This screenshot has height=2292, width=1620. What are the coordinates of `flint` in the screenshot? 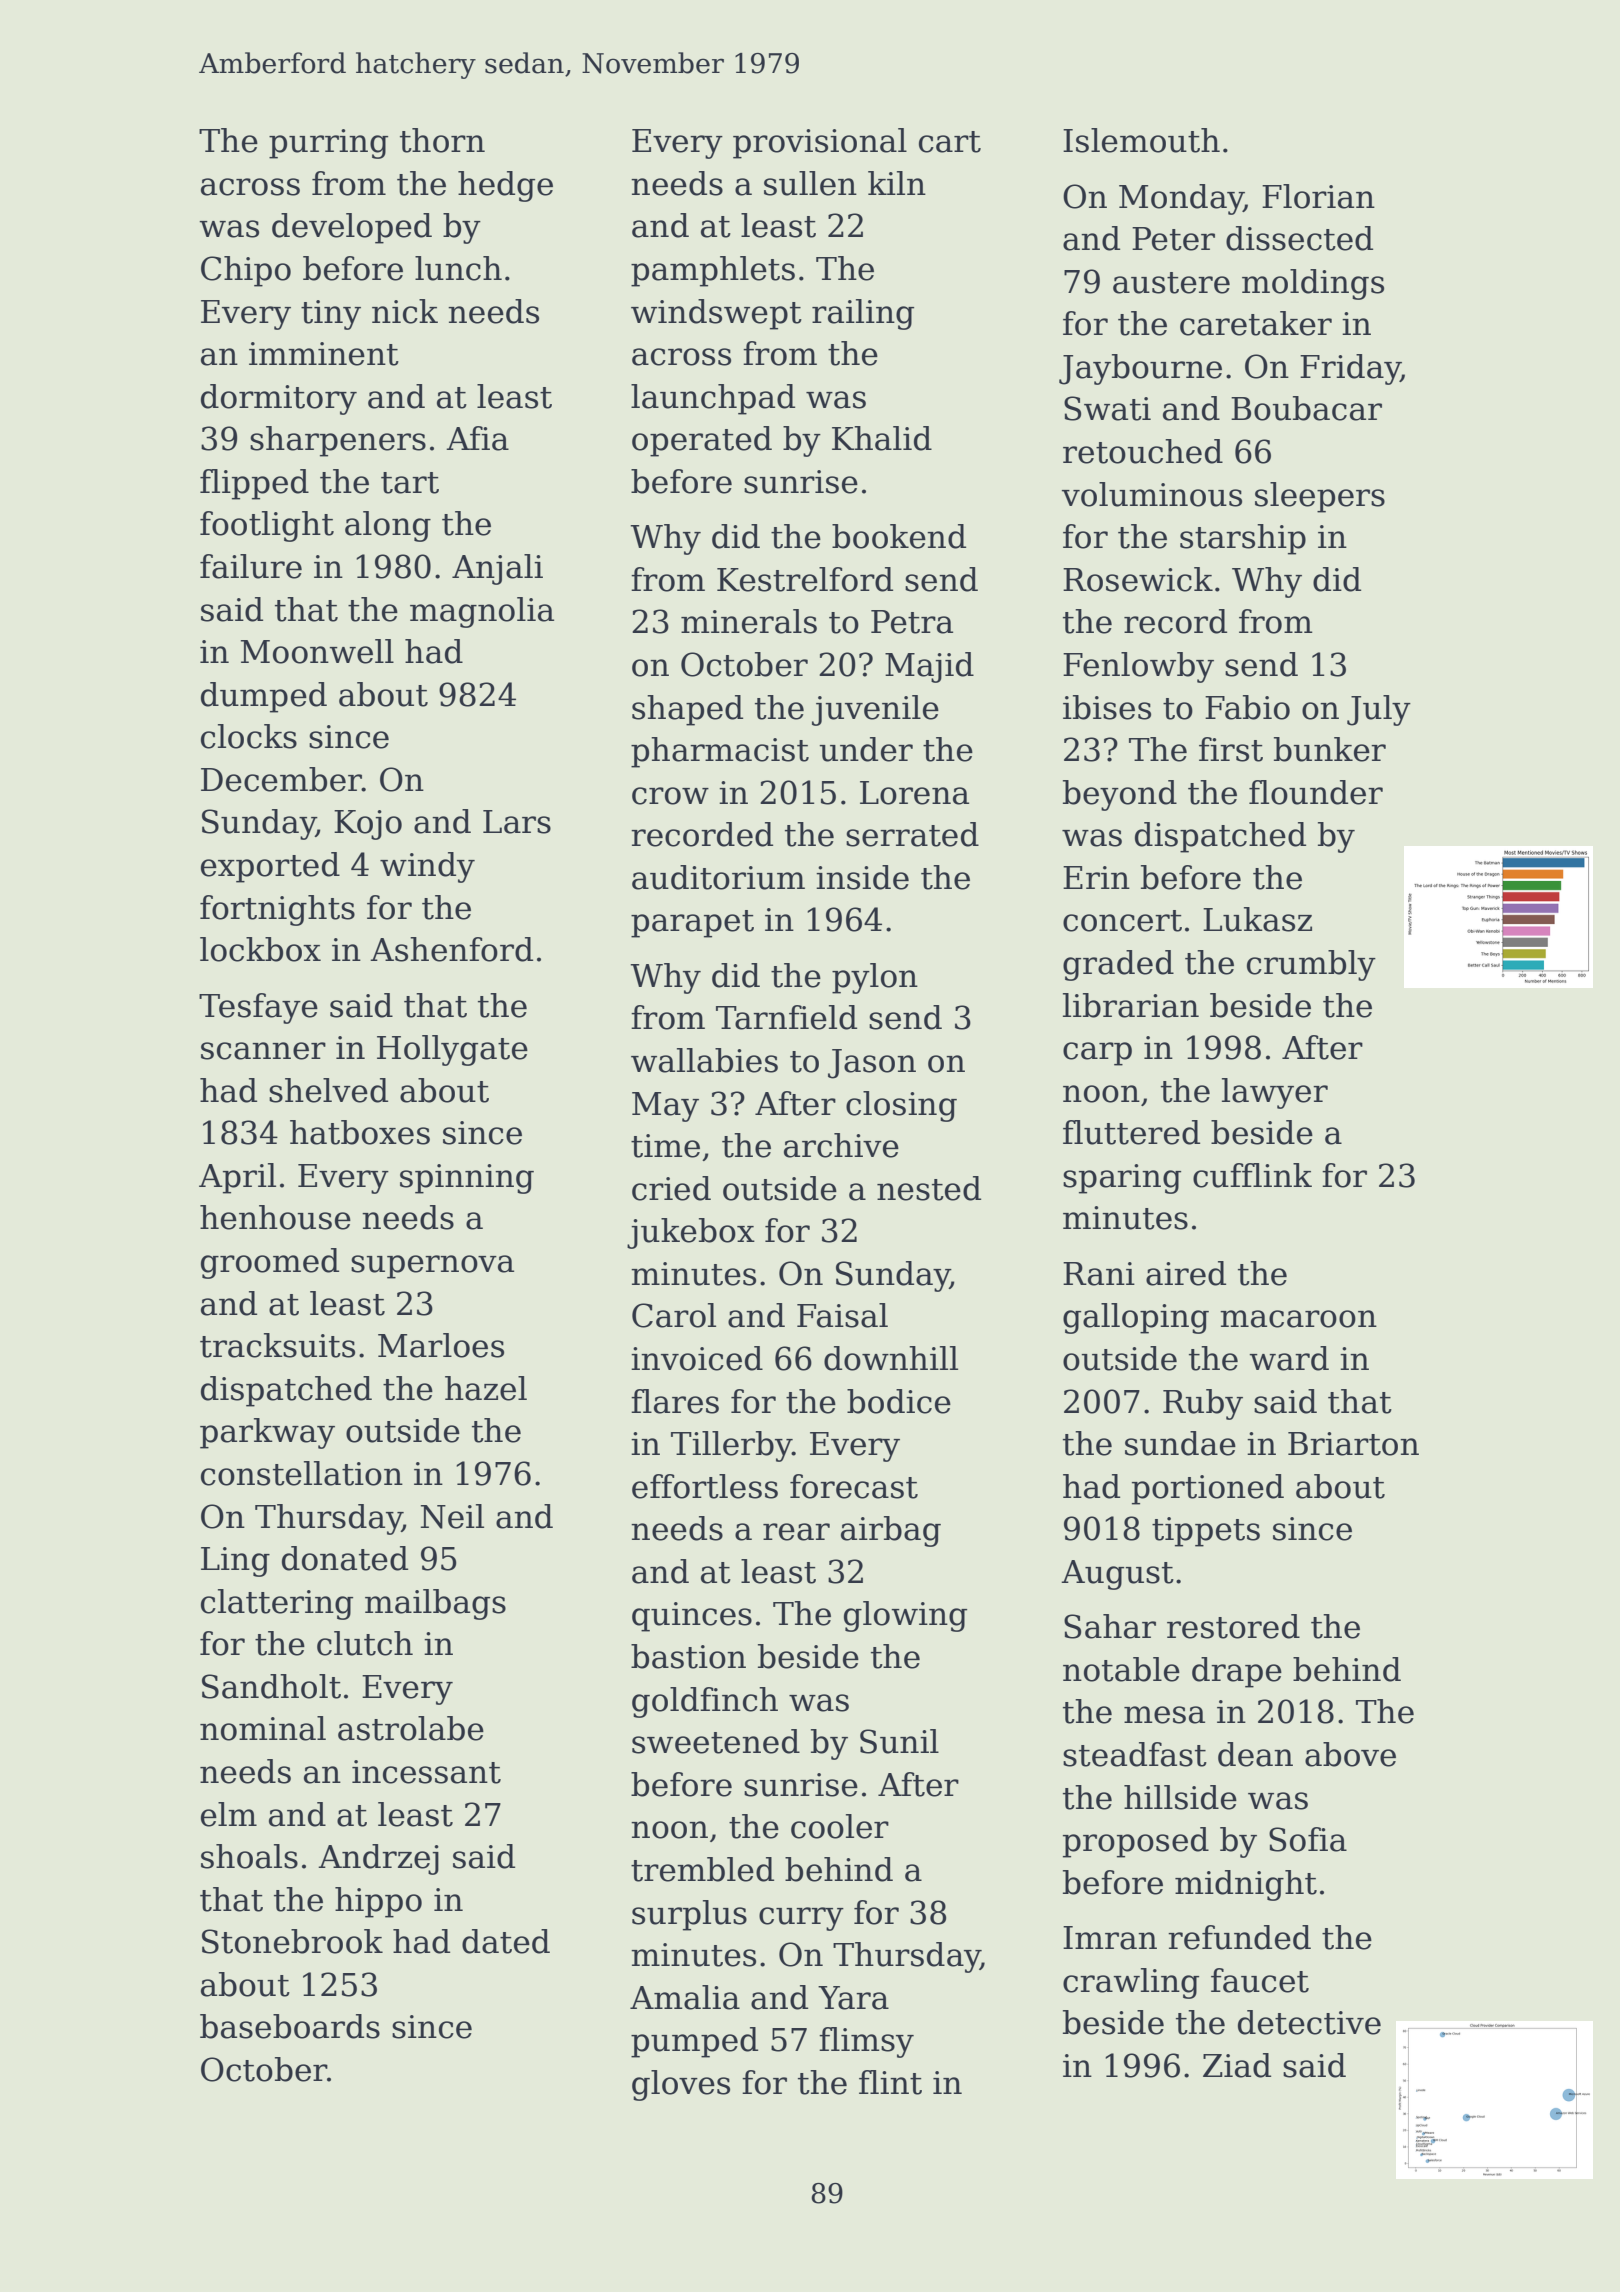 It's located at (890, 2082).
